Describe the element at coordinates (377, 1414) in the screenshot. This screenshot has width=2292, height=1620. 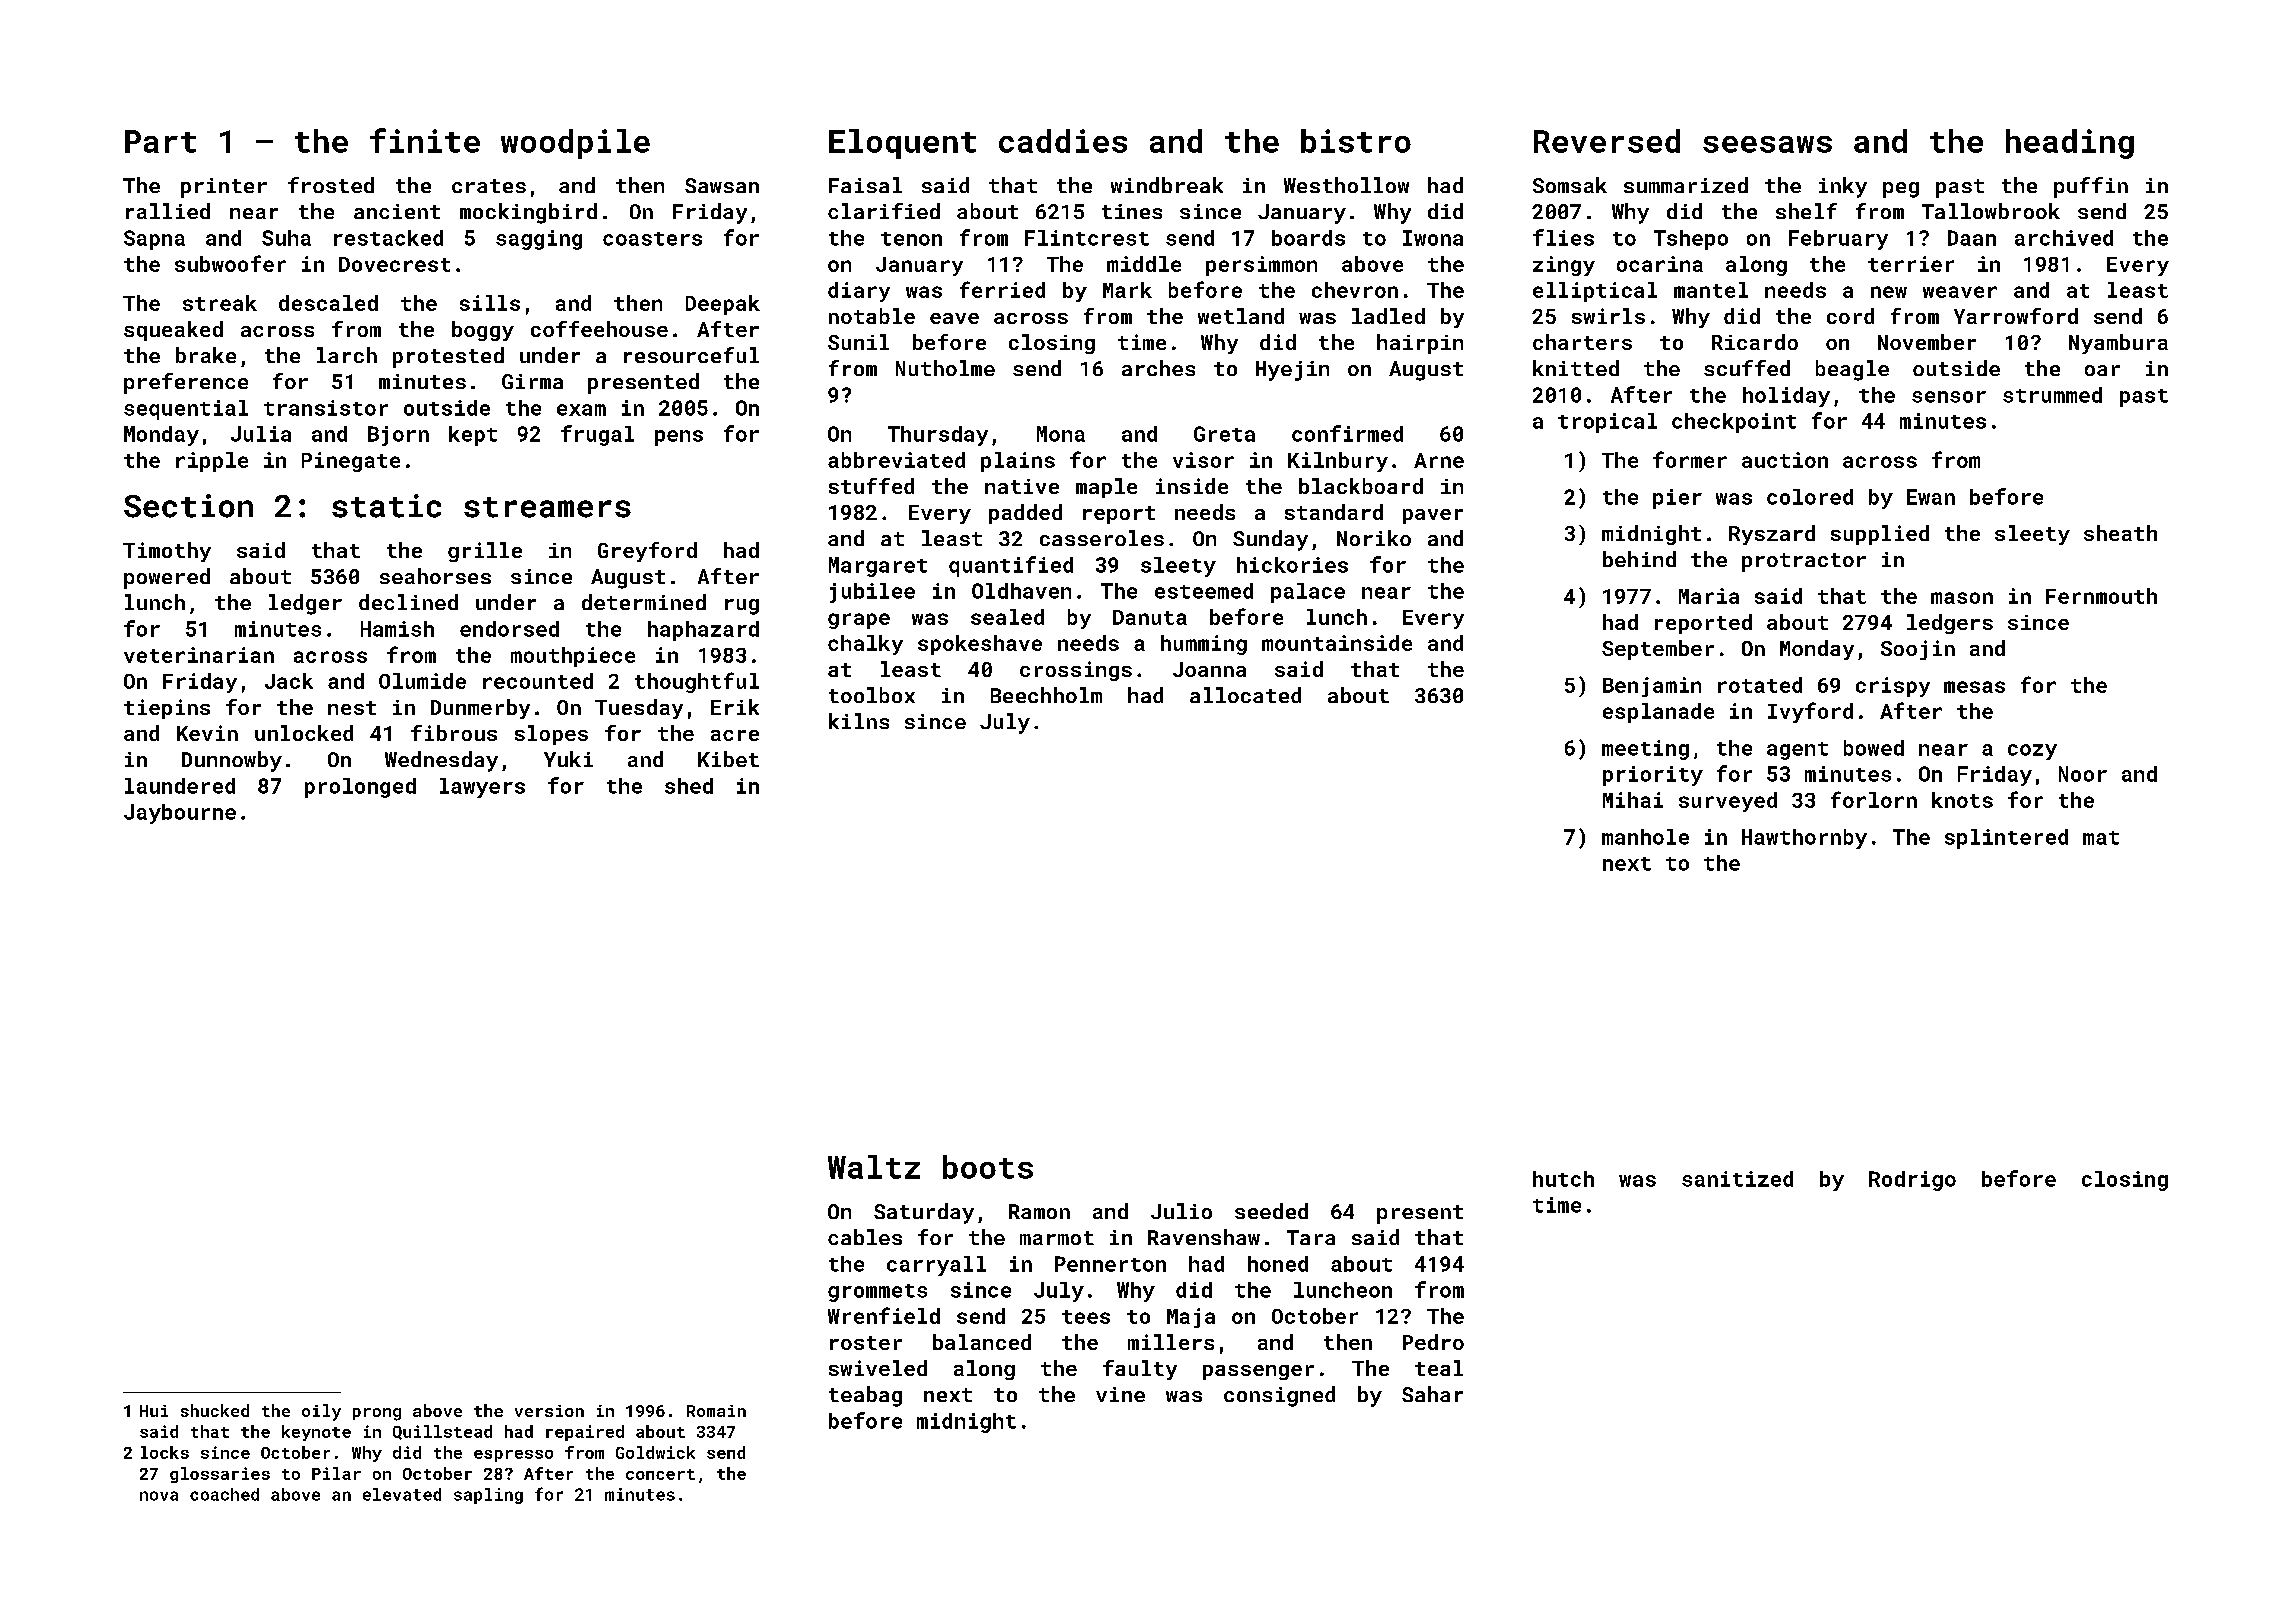
I see `prong` at that location.
